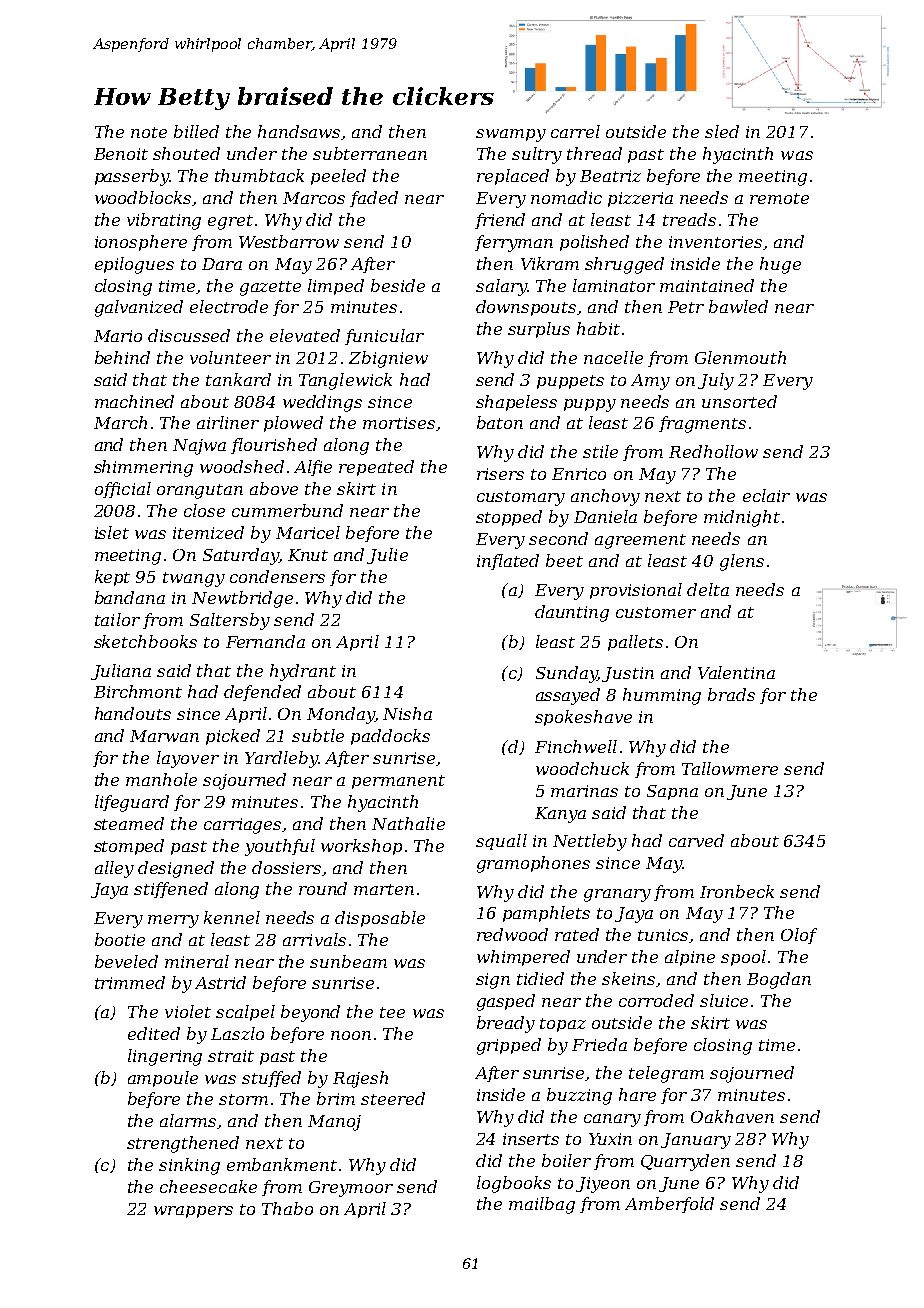  What do you see at coordinates (163, 1079) in the screenshot?
I see `ampoule` at bounding box center [163, 1079].
